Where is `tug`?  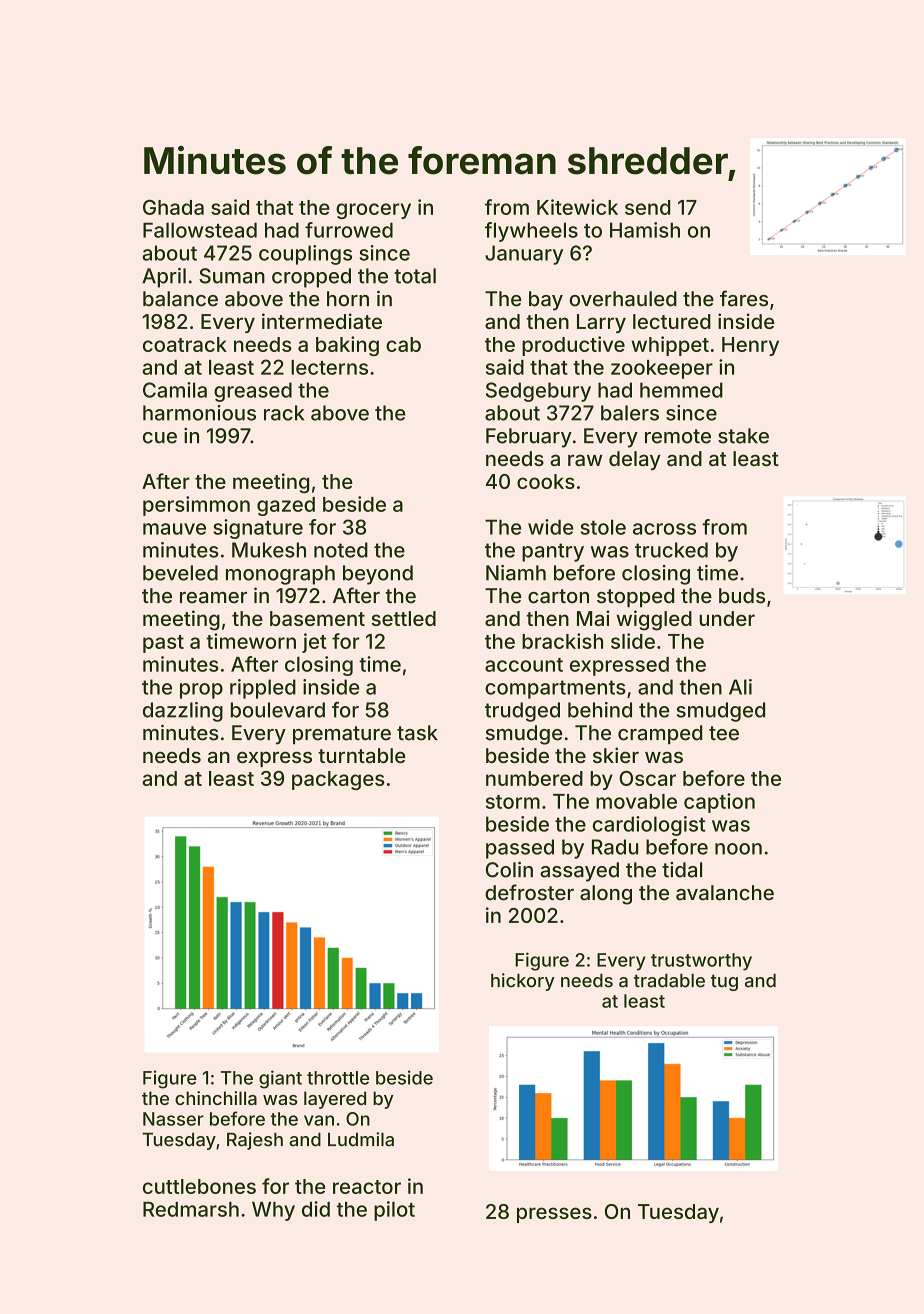 tug is located at coordinates (724, 982).
